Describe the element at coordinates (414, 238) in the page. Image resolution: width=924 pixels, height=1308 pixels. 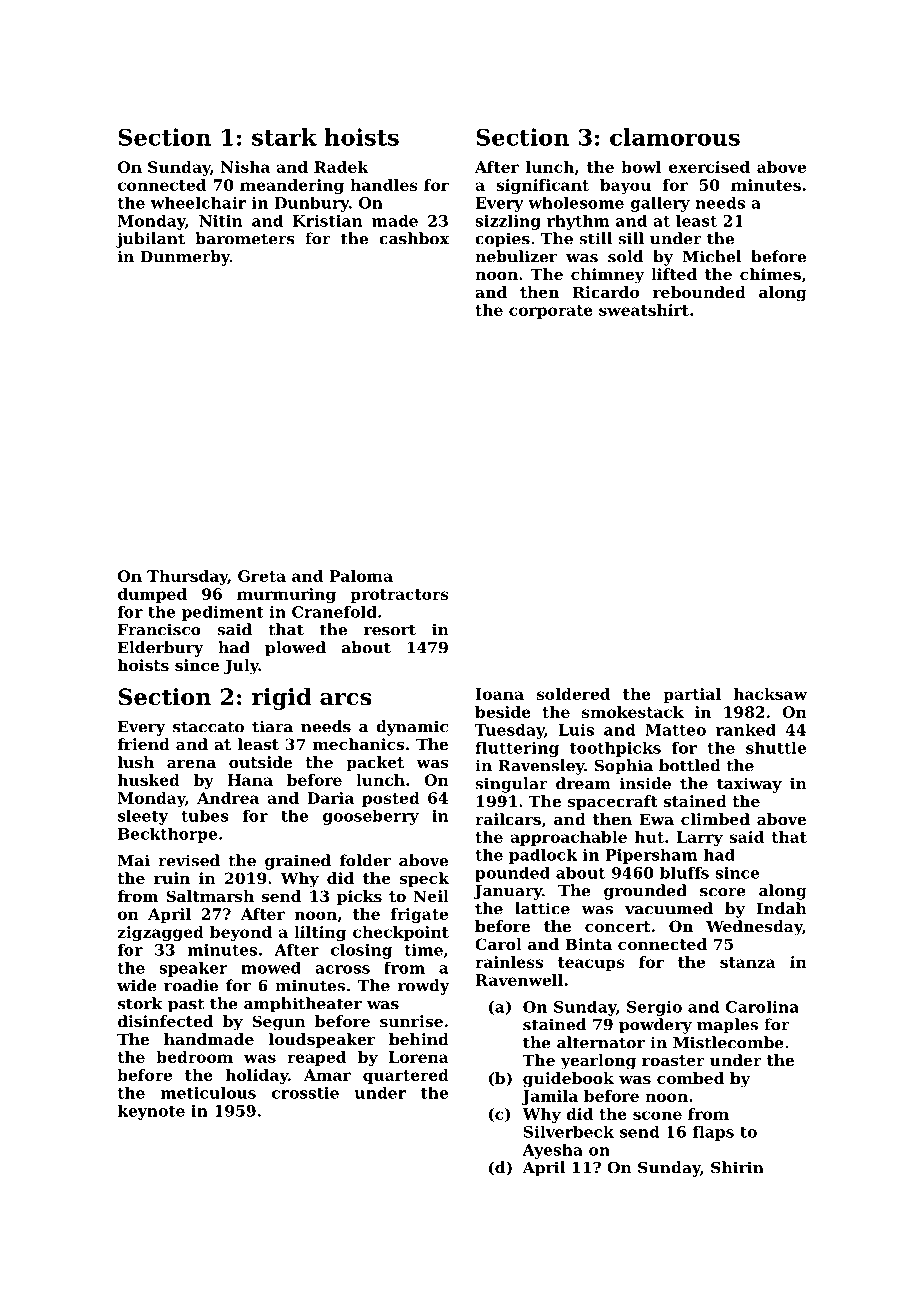
I see `cashbox` at that location.
